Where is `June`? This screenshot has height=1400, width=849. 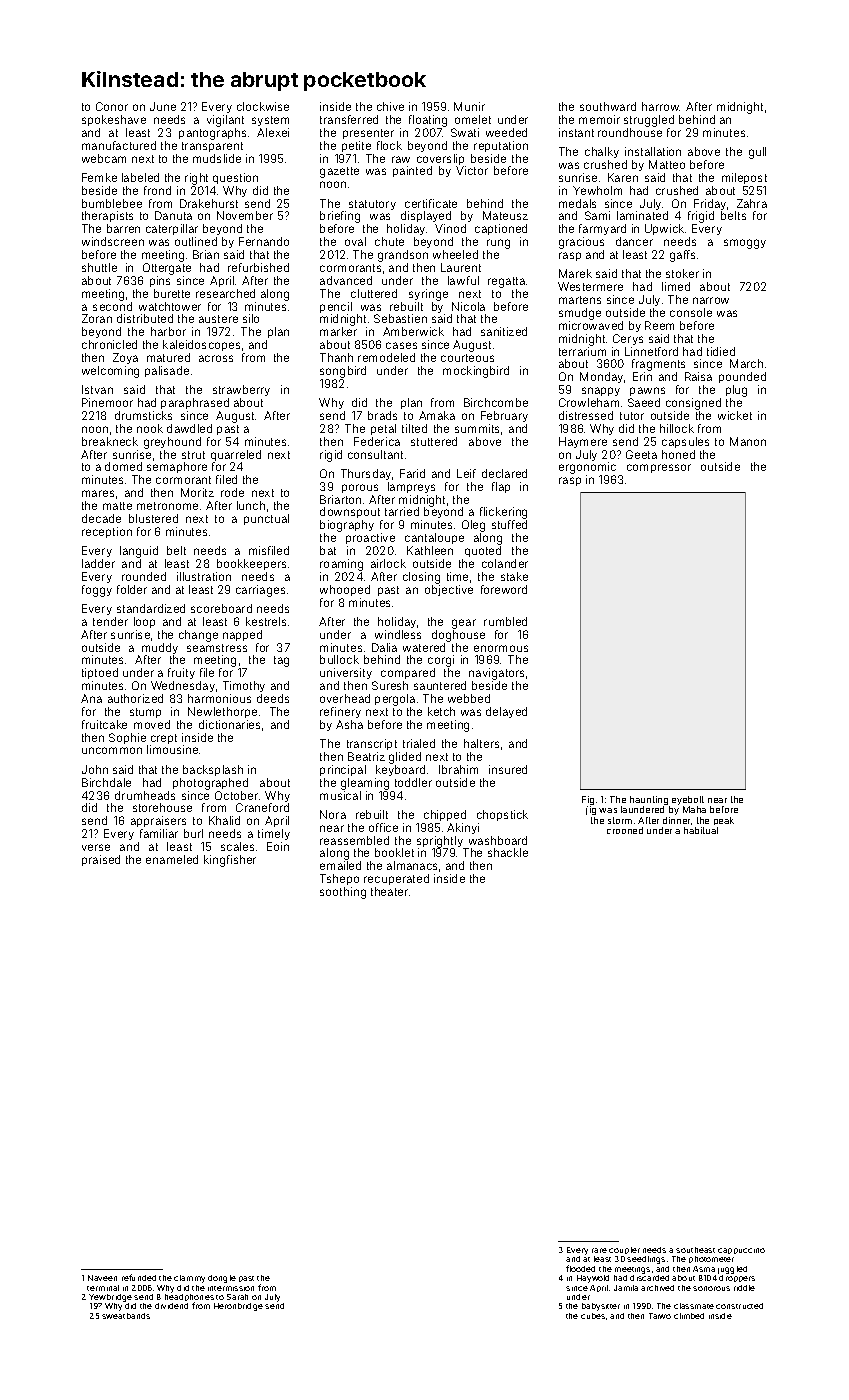
June is located at coordinates (163, 106).
